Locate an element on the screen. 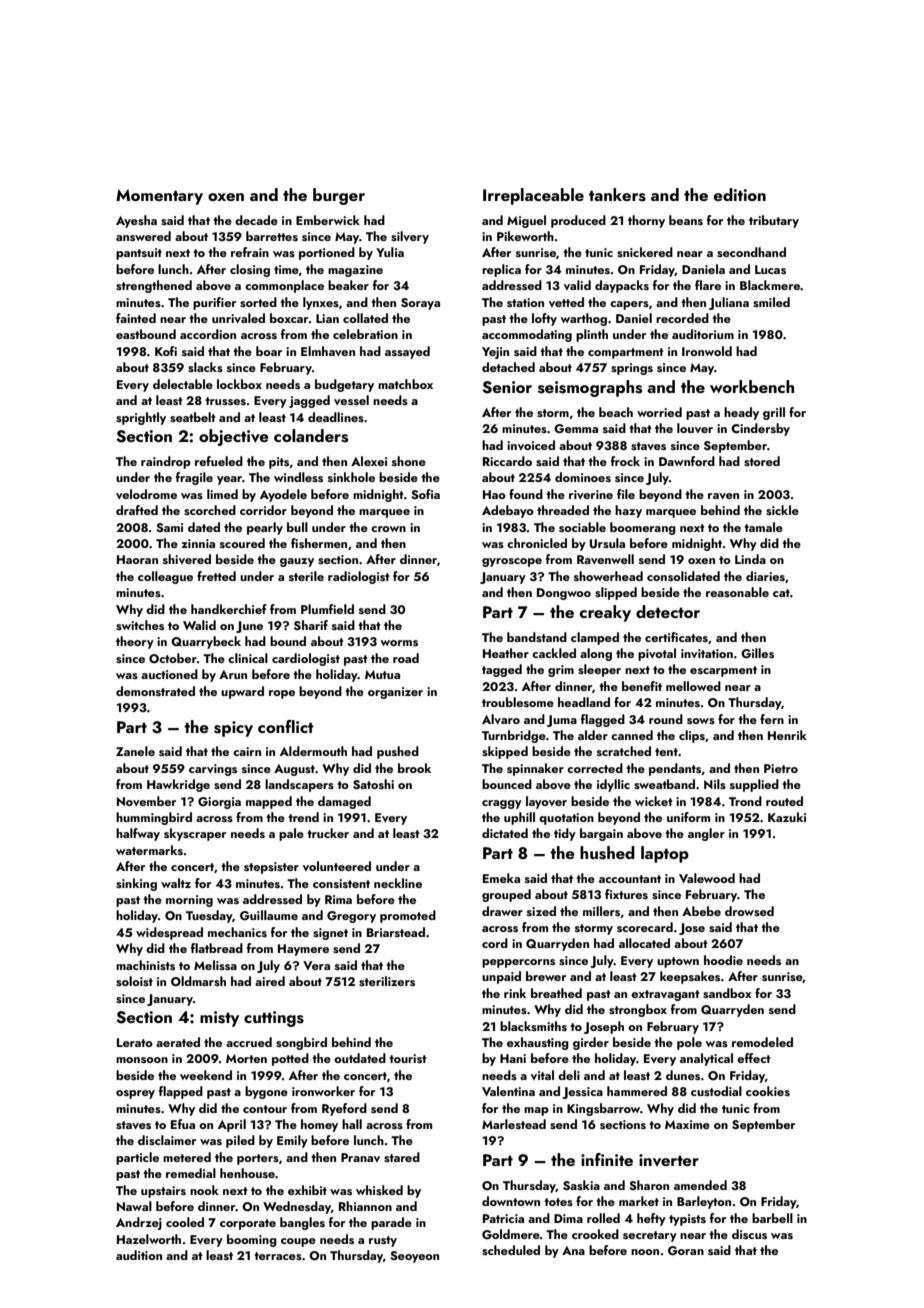  pushed is located at coordinates (398, 752).
